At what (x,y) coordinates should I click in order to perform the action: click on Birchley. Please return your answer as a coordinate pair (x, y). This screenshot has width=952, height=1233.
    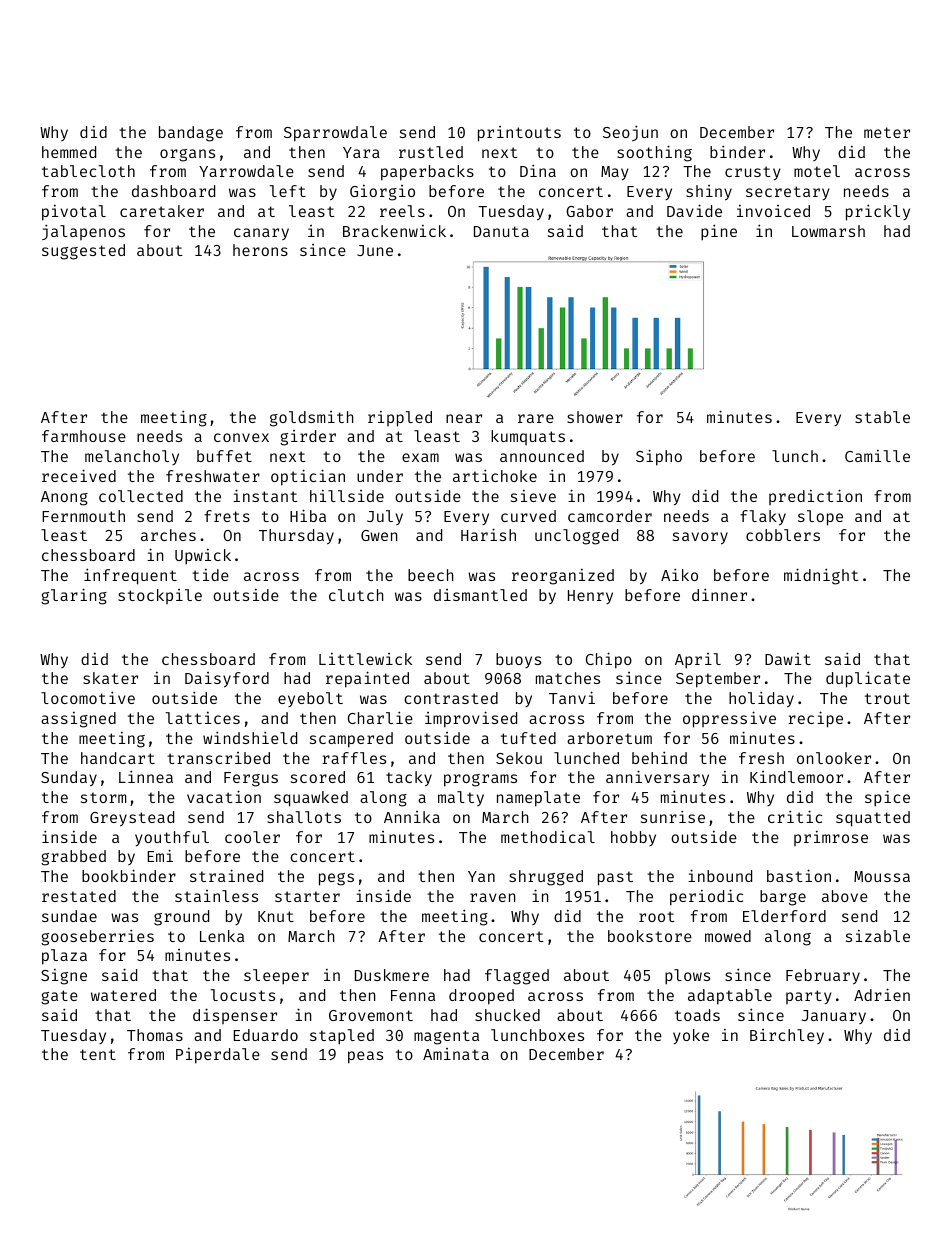
    Looking at the image, I should click on (787, 1036).
